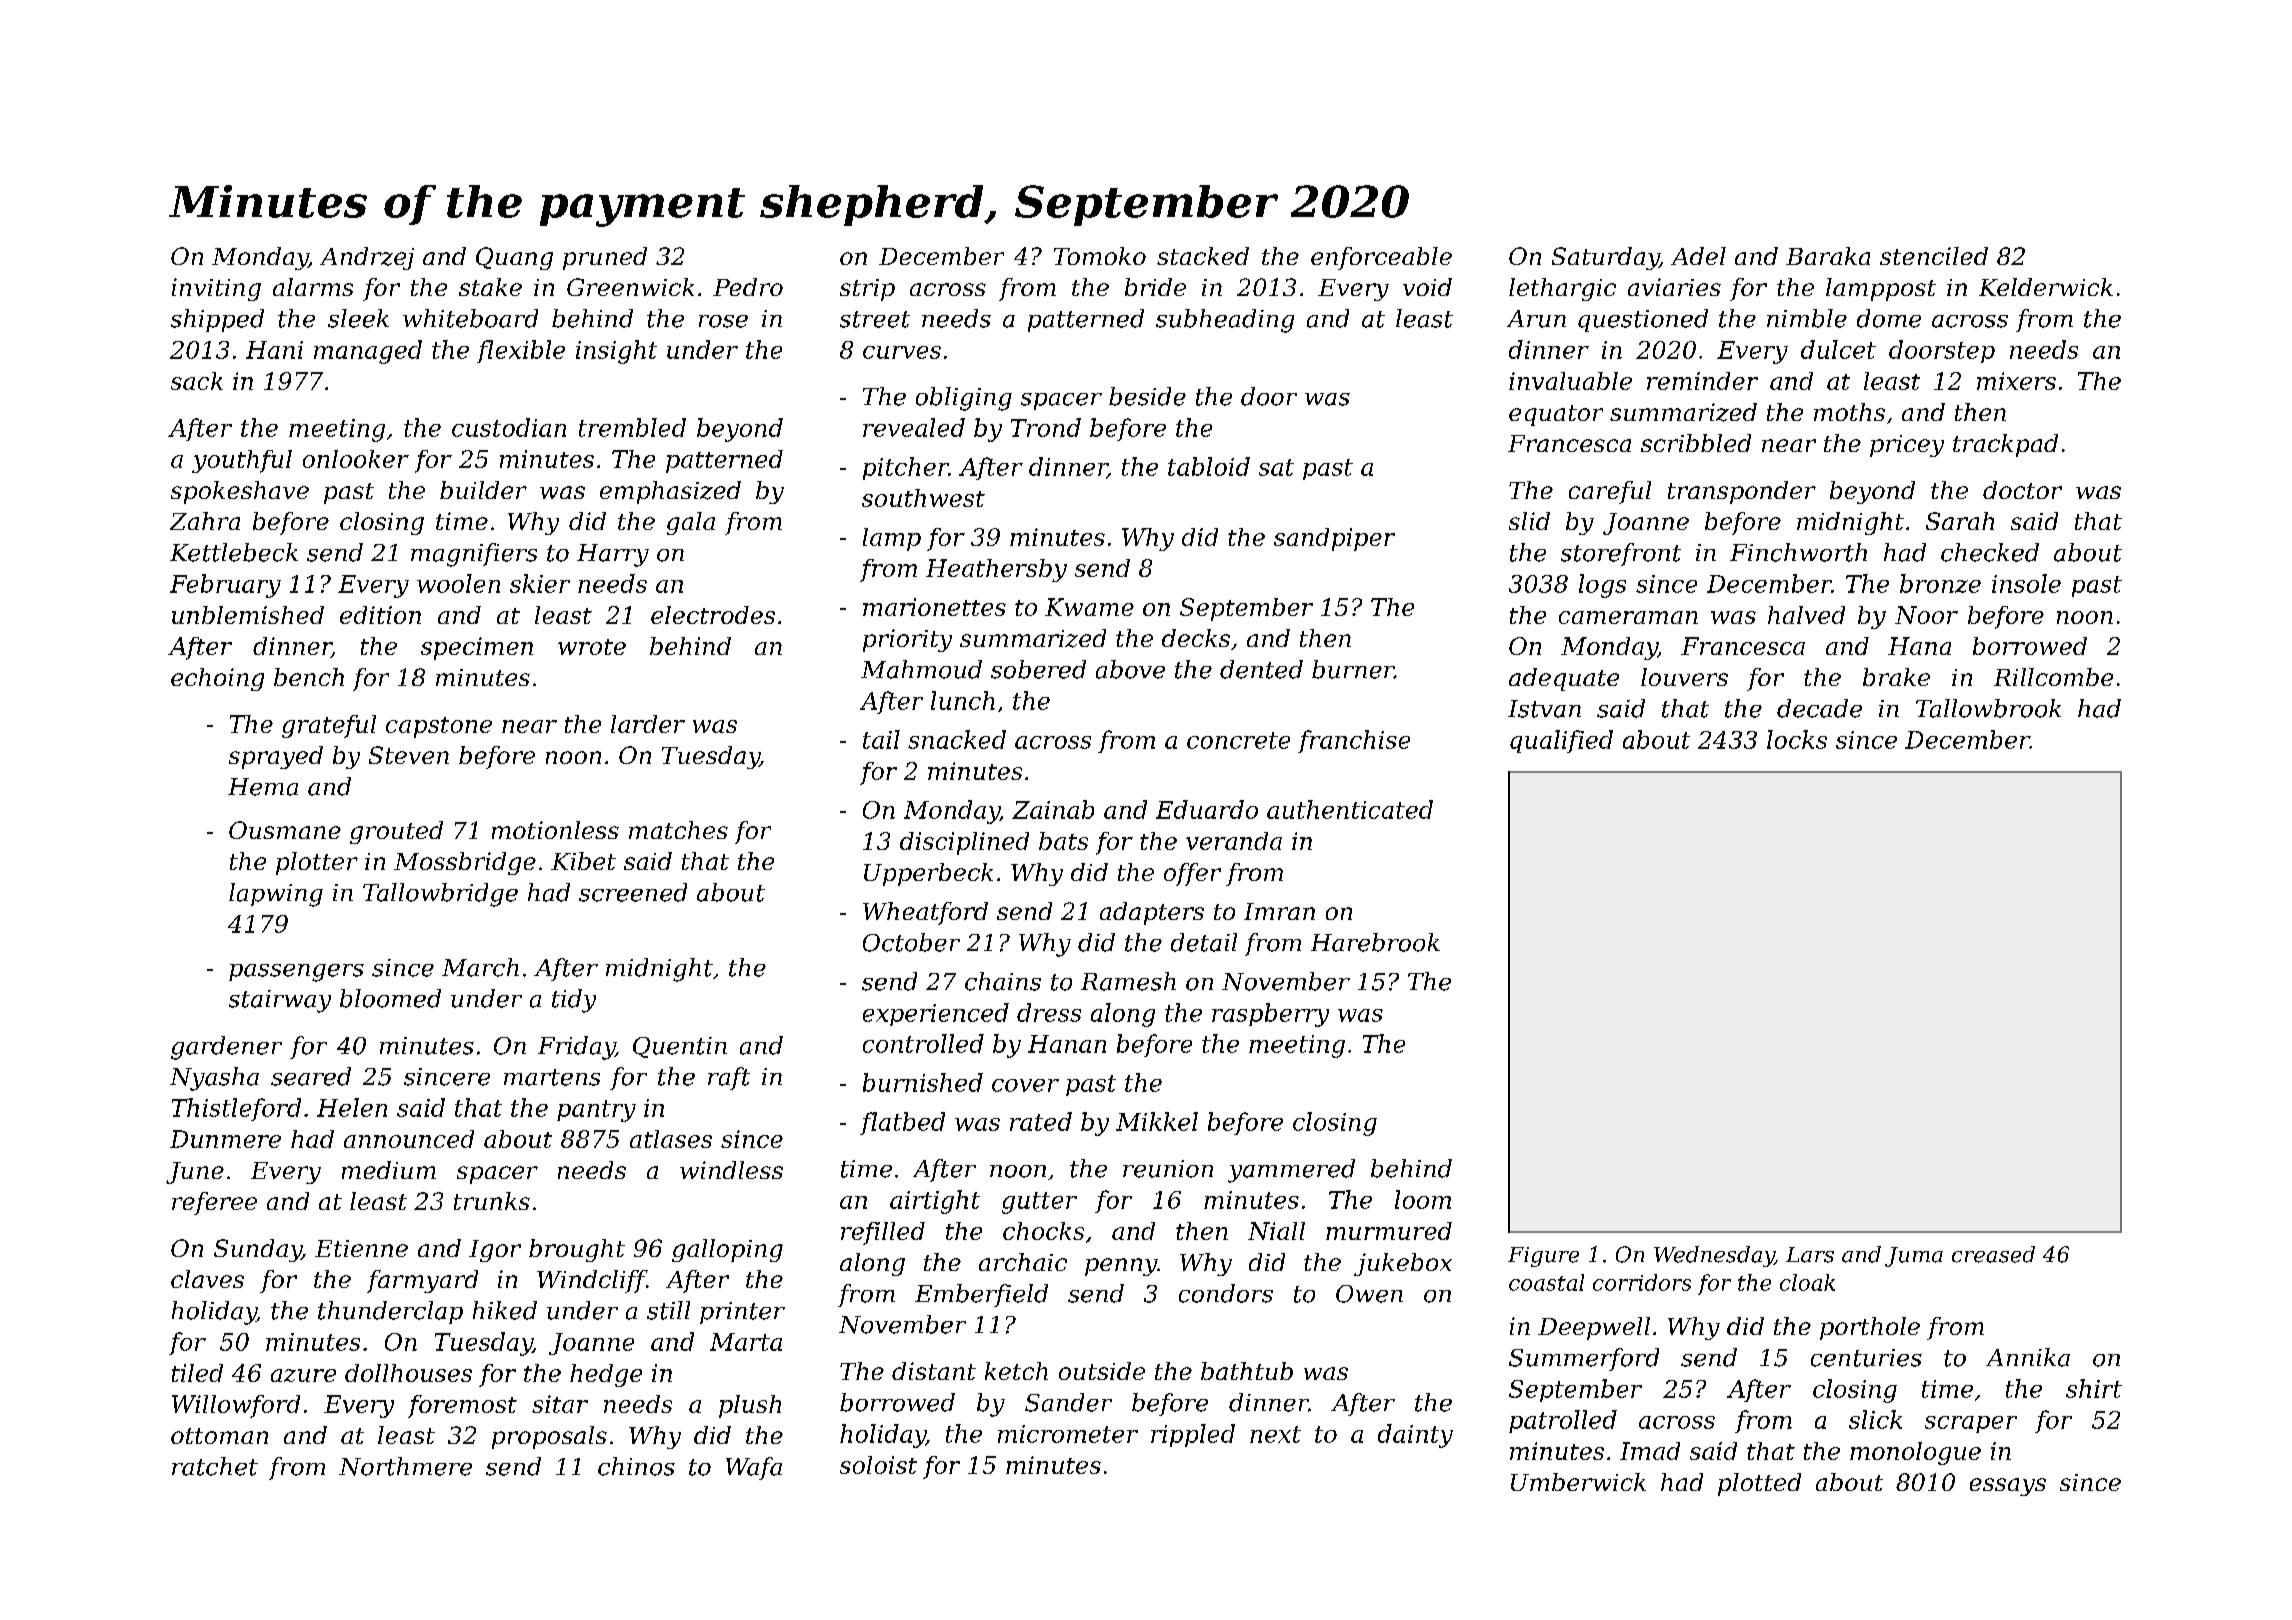 This document has height=1620, width=2292. I want to click on reminder, so click(1702, 381).
